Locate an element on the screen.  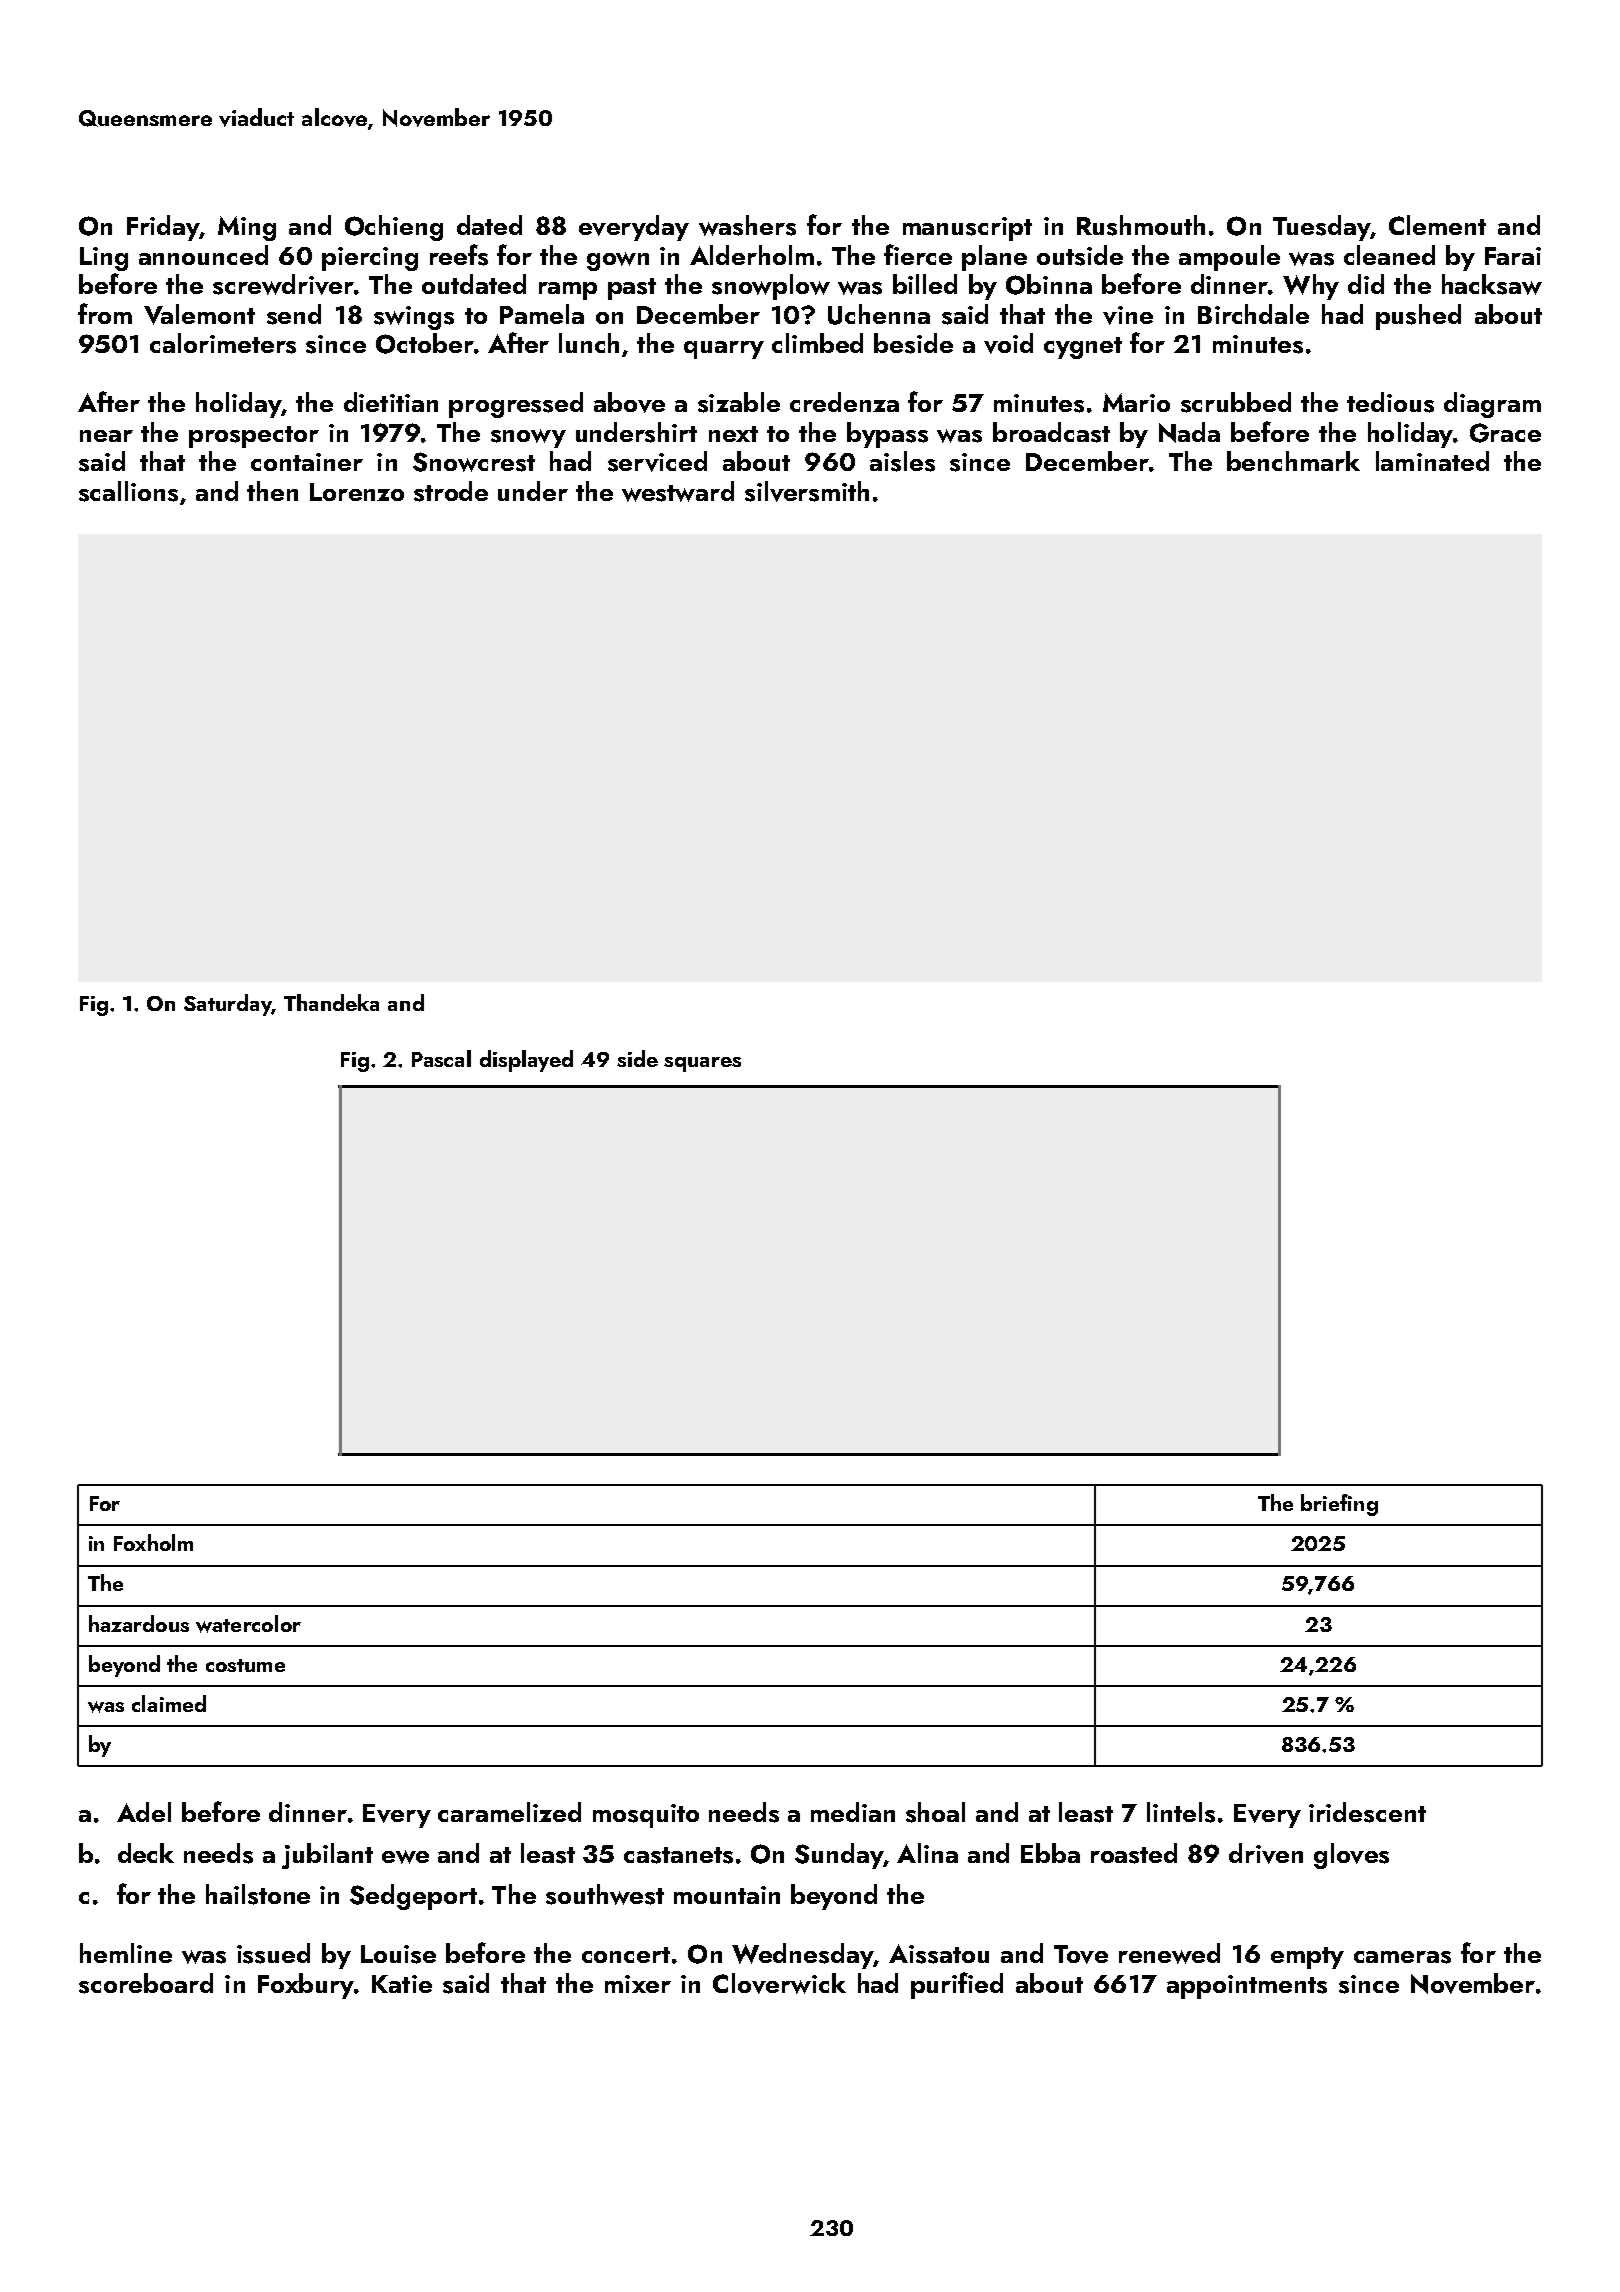
iridescent is located at coordinates (1367, 1812).
